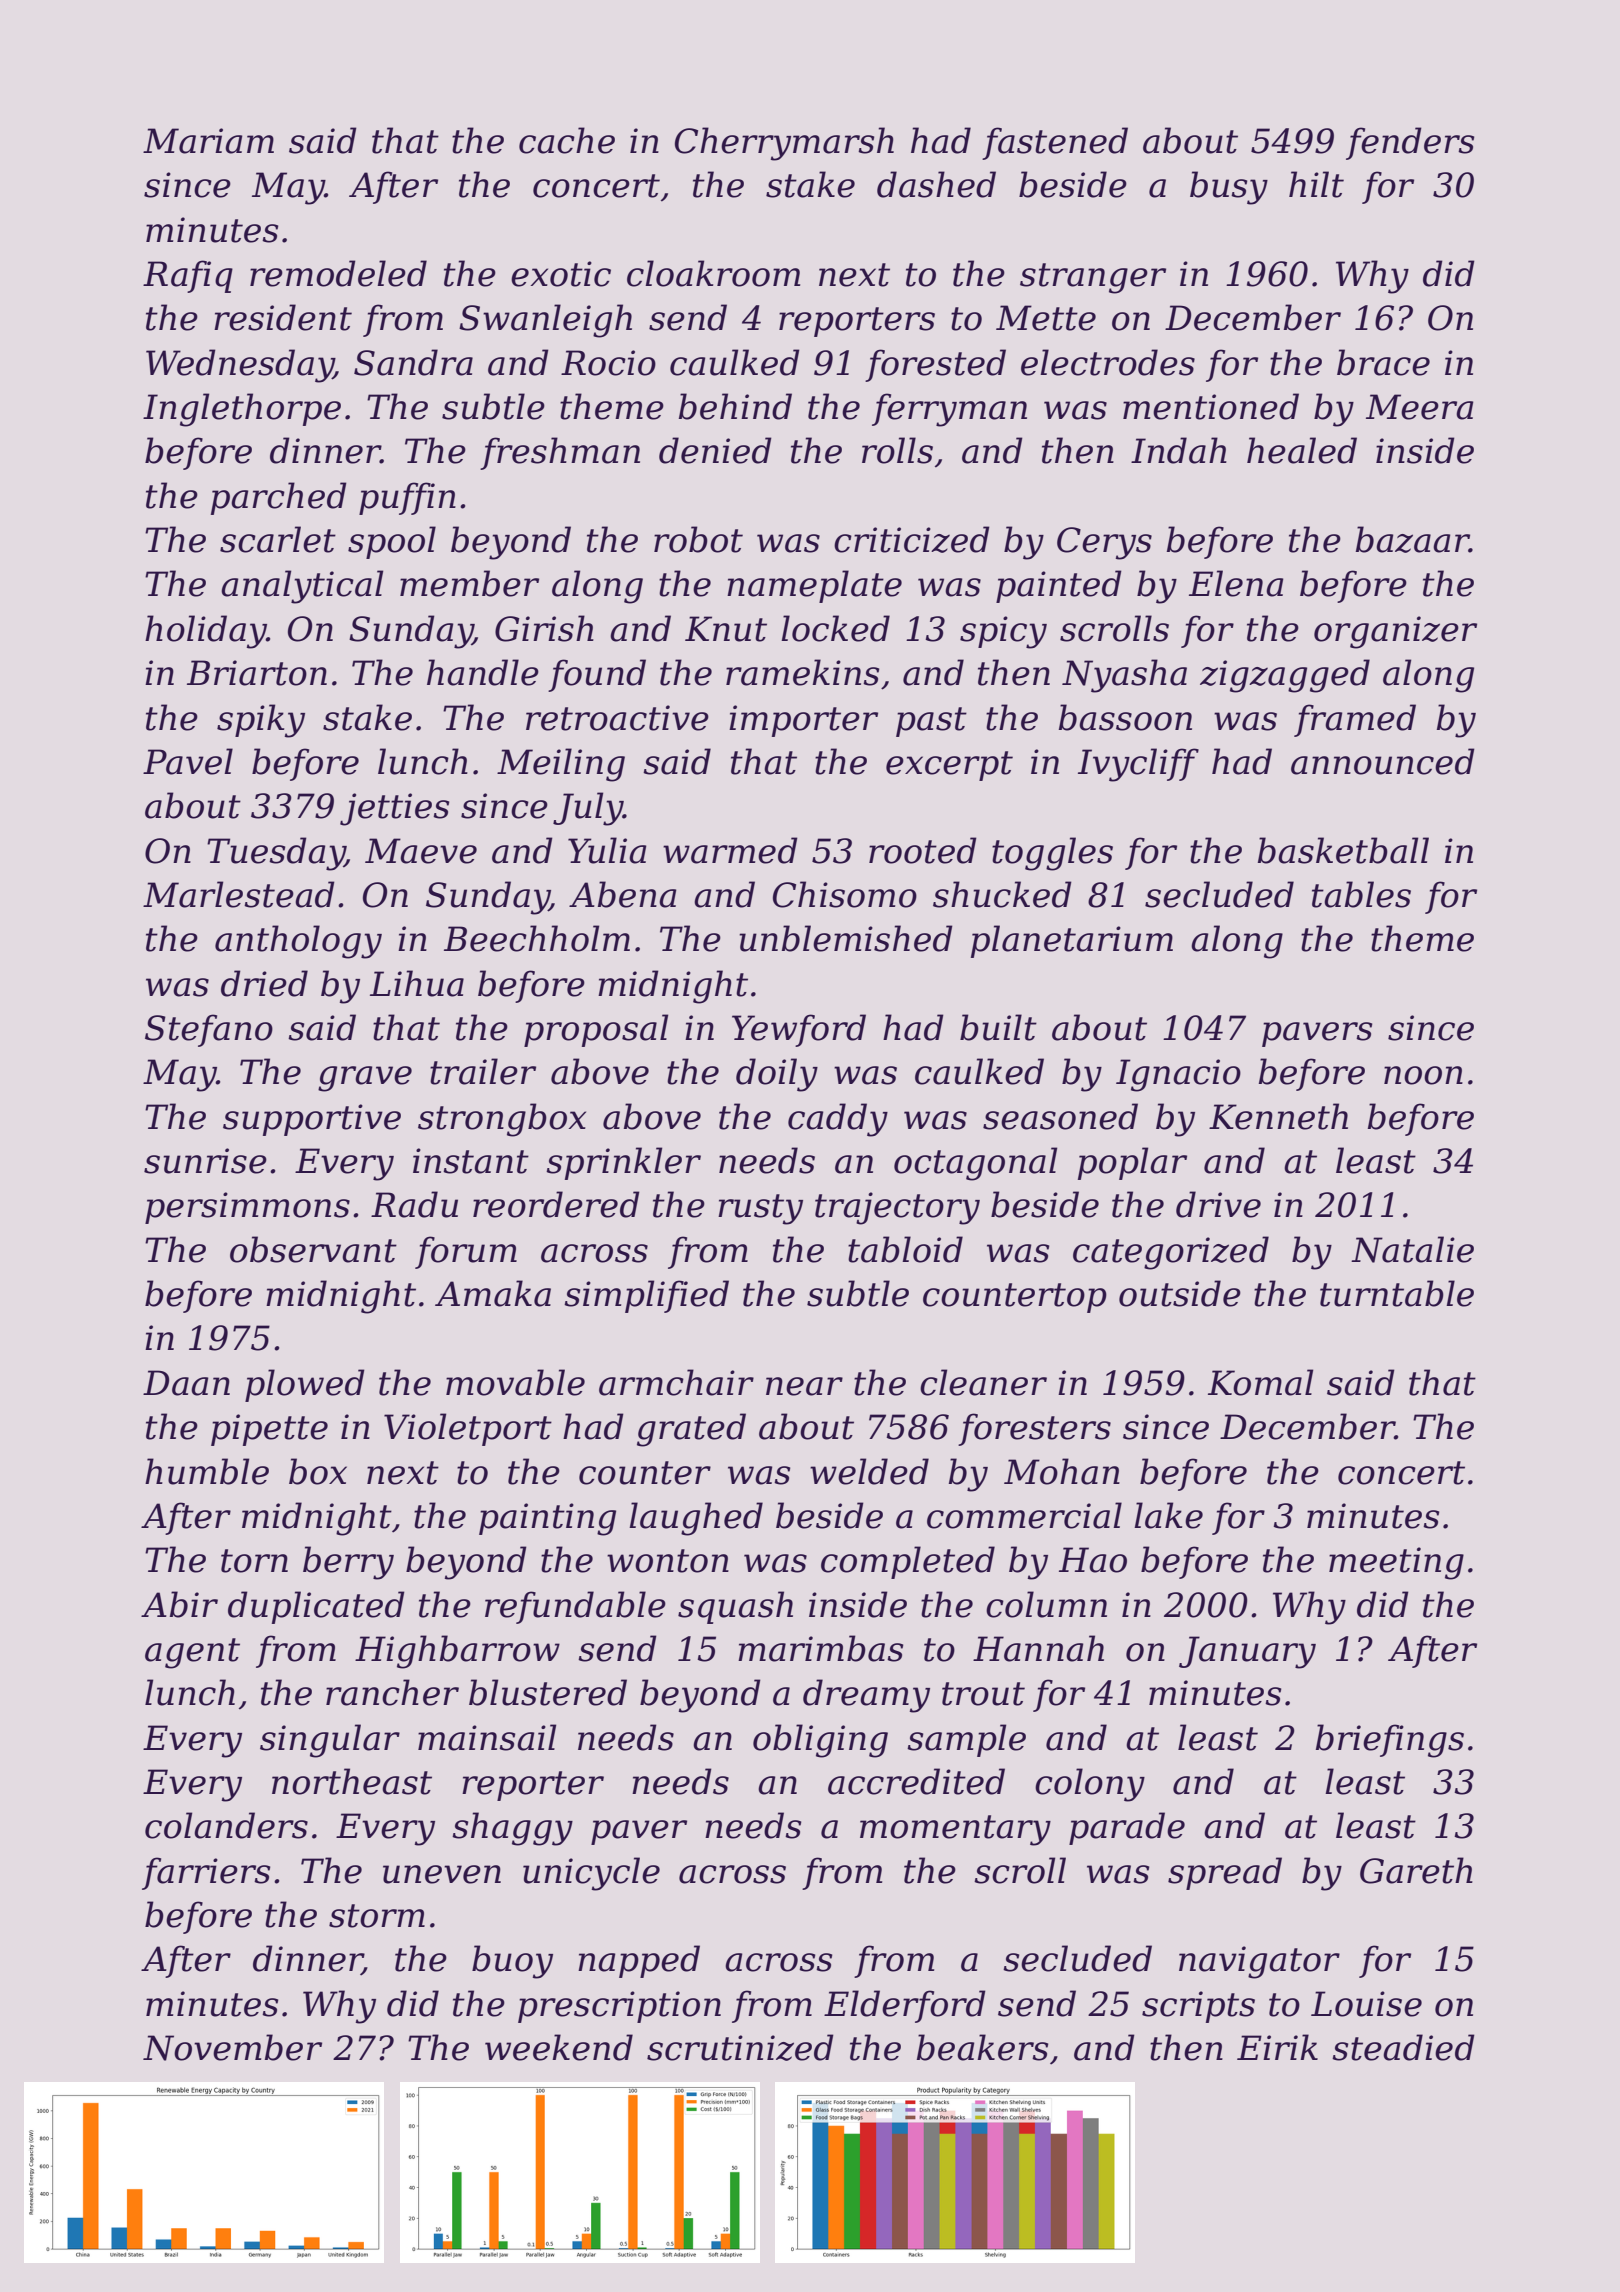 The image size is (1620, 2292). Describe the element at coordinates (417, 983) in the screenshot. I see `Lihua` at that location.
